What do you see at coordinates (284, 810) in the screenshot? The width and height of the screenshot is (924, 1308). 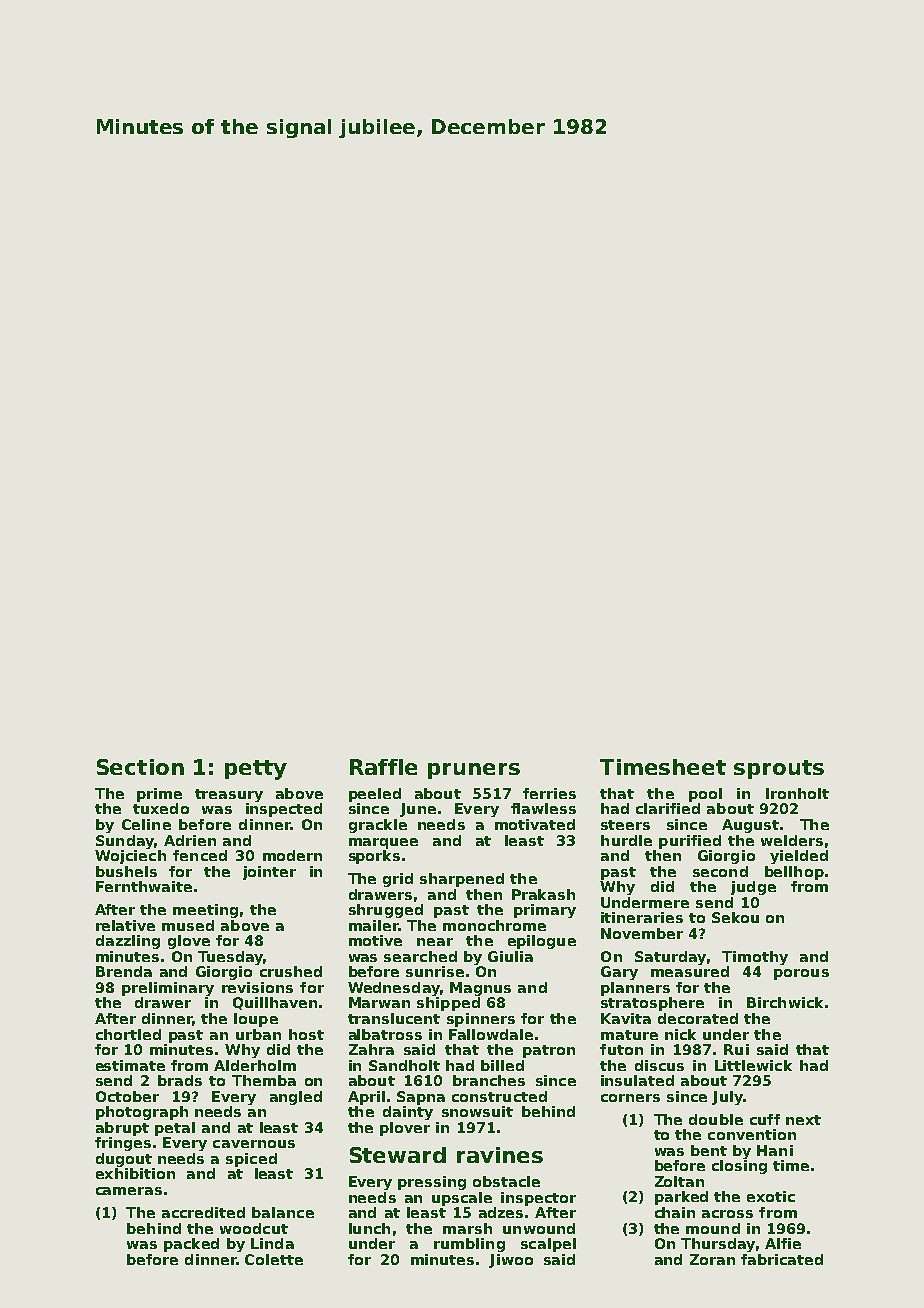 I see `inspected` at bounding box center [284, 810].
